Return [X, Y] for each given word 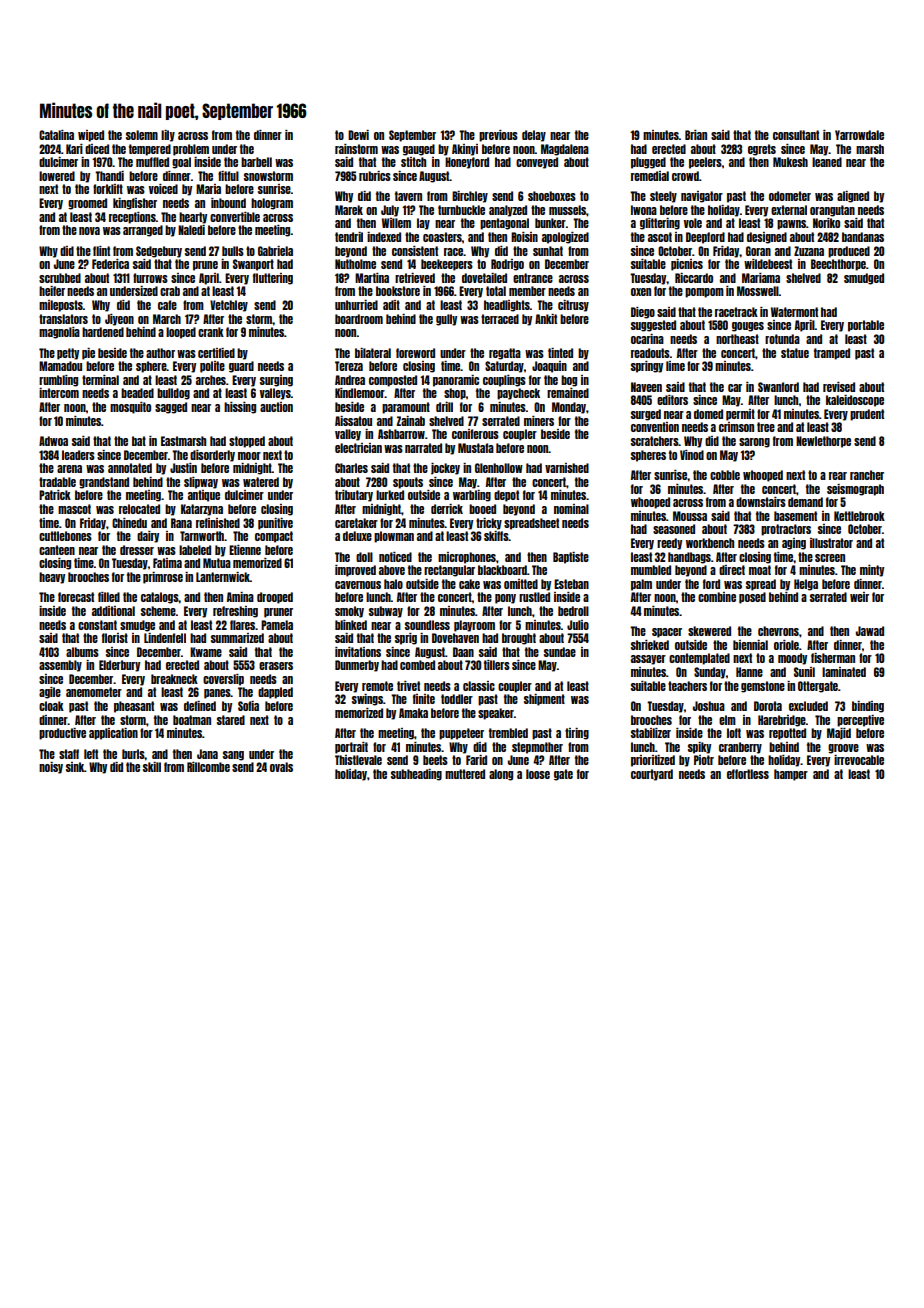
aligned [853, 197]
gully [446, 320]
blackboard [502, 570]
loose [538, 774]
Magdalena [565, 150]
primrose [163, 578]
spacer [667, 633]
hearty [193, 218]
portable [866, 326]
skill [152, 767]
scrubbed [60, 278]
